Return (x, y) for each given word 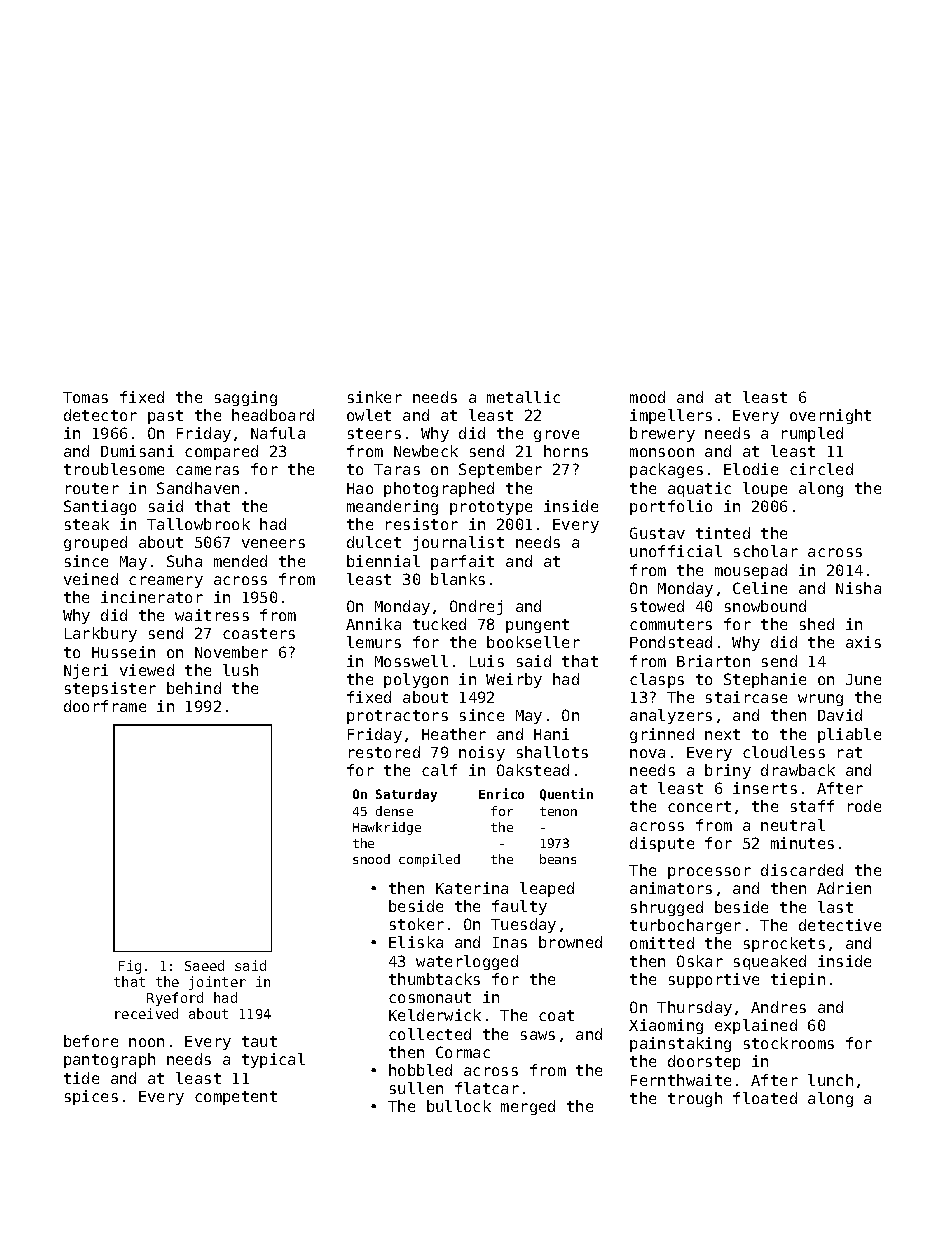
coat (556, 1015)
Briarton (713, 661)
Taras (397, 469)
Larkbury (101, 634)
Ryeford (175, 999)
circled (821, 469)
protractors (397, 717)
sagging (246, 398)
